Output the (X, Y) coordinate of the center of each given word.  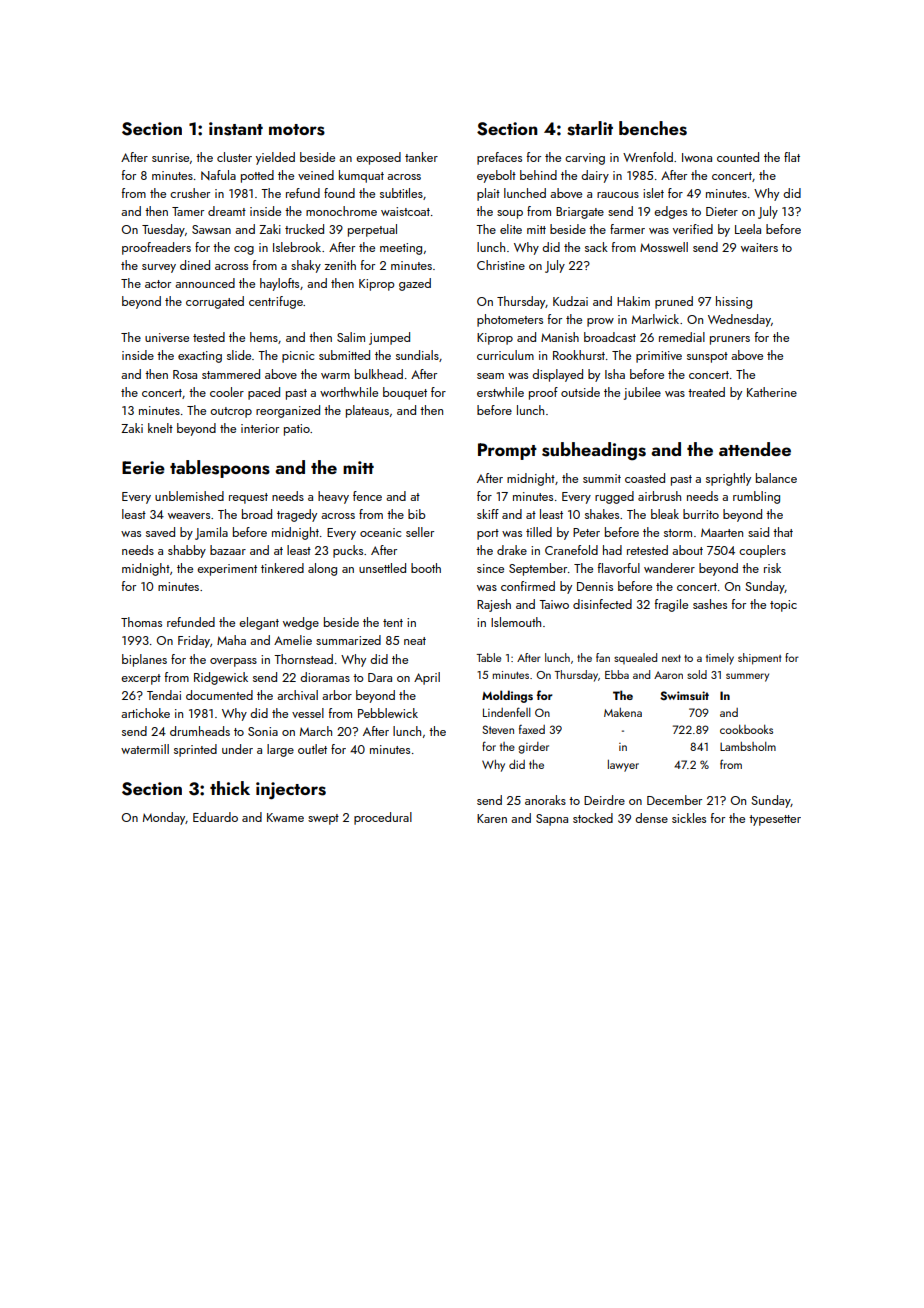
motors (297, 130)
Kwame (285, 817)
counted (738, 157)
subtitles (401, 193)
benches (653, 128)
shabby (187, 551)
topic (783, 606)
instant (236, 129)
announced (205, 283)
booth (426, 568)
